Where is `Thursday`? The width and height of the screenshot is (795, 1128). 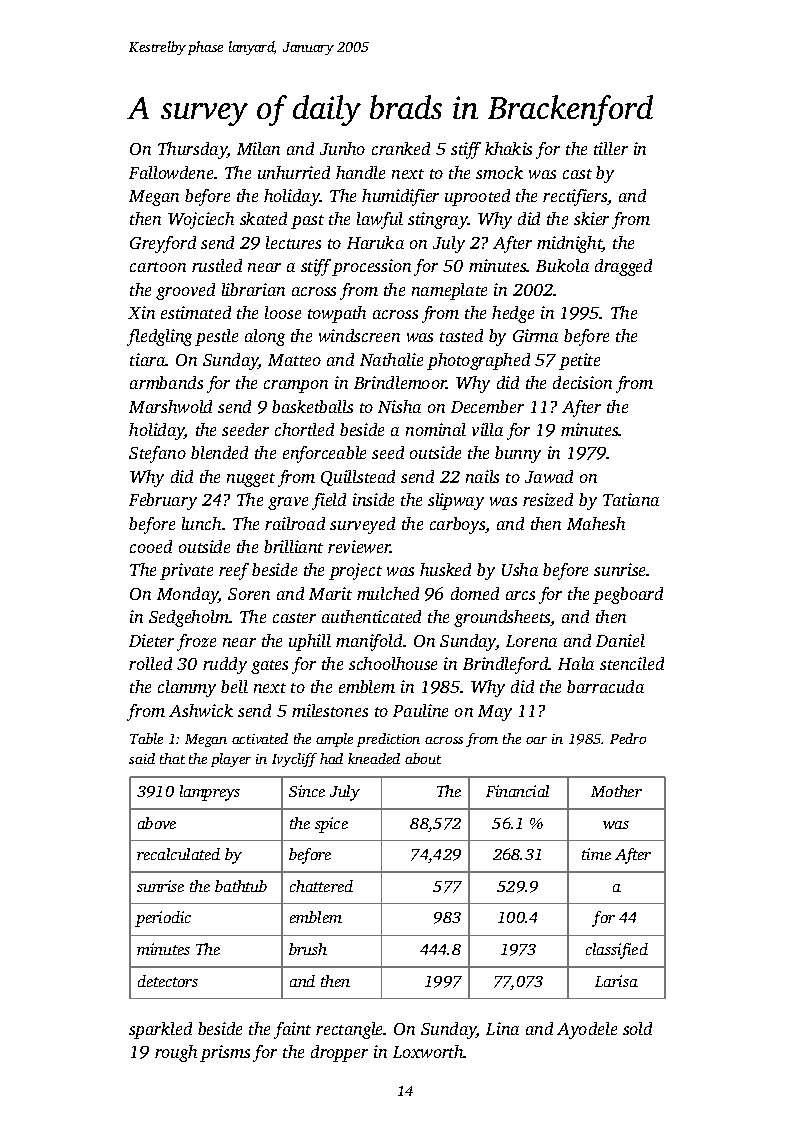 Thursday is located at coordinates (192, 150).
